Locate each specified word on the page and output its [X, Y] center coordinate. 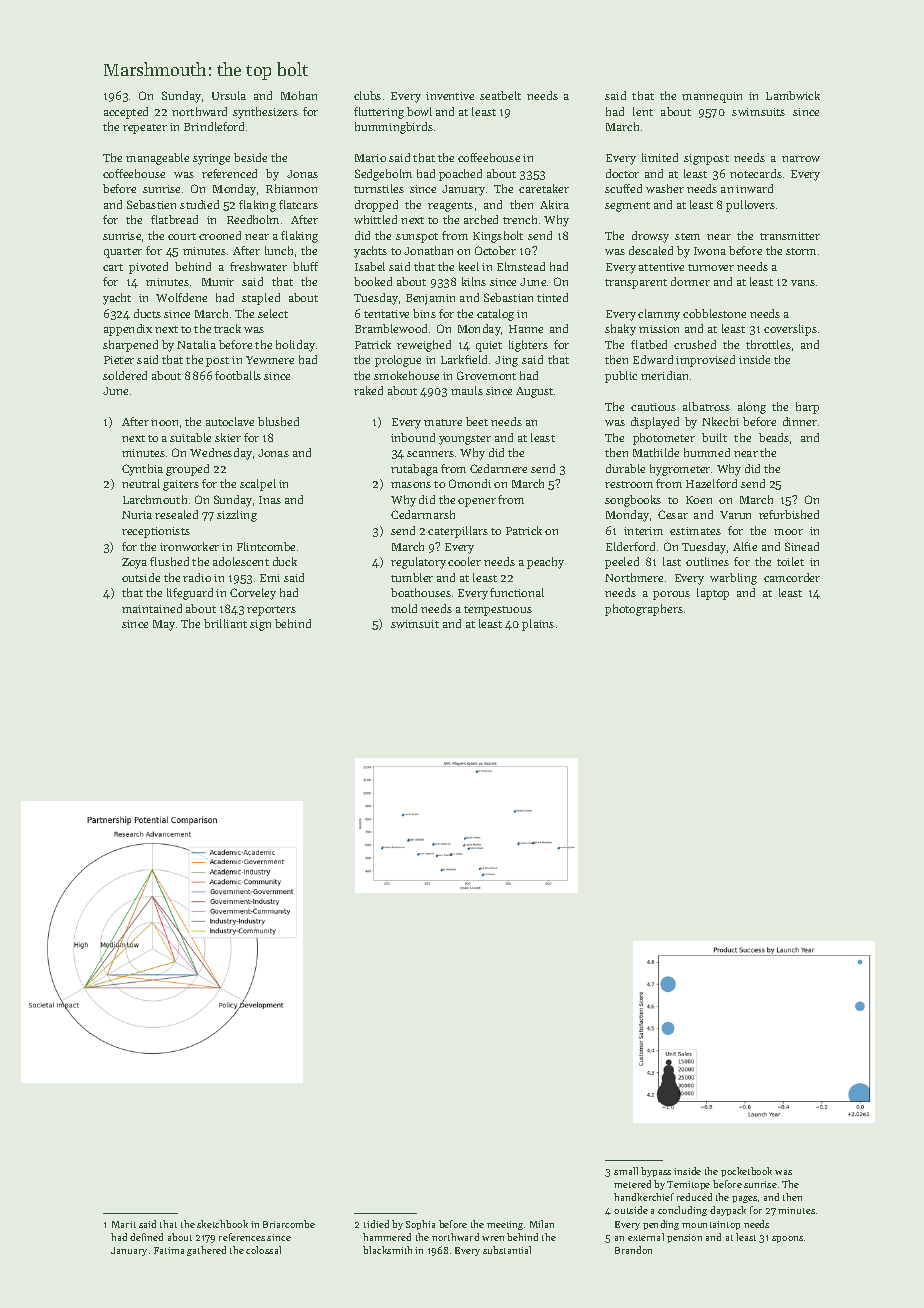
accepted [126, 113]
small [626, 1171]
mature [443, 422]
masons [411, 485]
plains [538, 625]
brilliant [225, 623]
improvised [705, 361]
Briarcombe [289, 1224]
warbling [733, 579]
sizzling [237, 516]
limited [660, 157]
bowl [419, 111]
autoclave [230, 421]
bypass [656, 1172]
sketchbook [222, 1224]
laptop [713, 594]
